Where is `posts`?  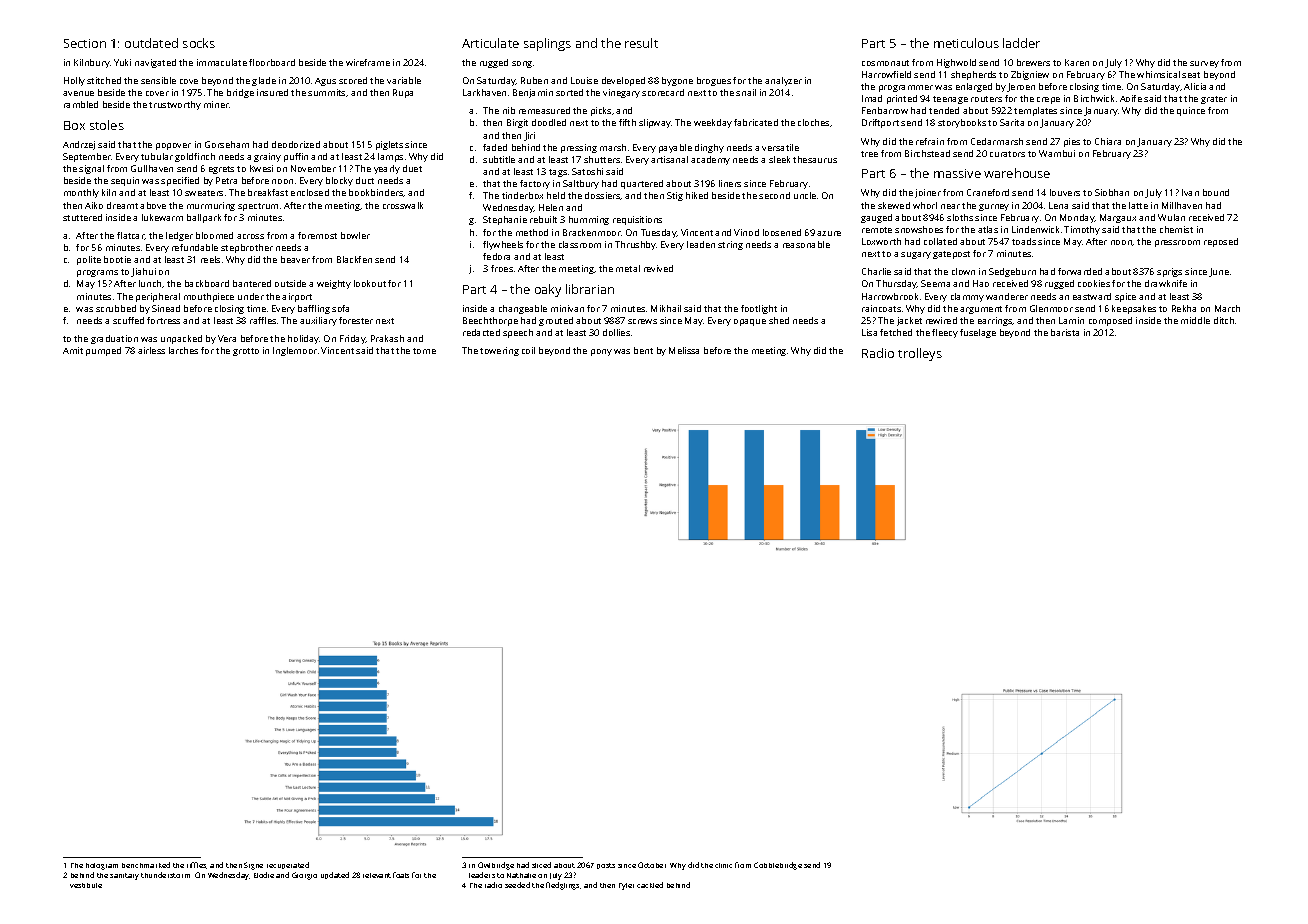
posts is located at coordinates (606, 866).
